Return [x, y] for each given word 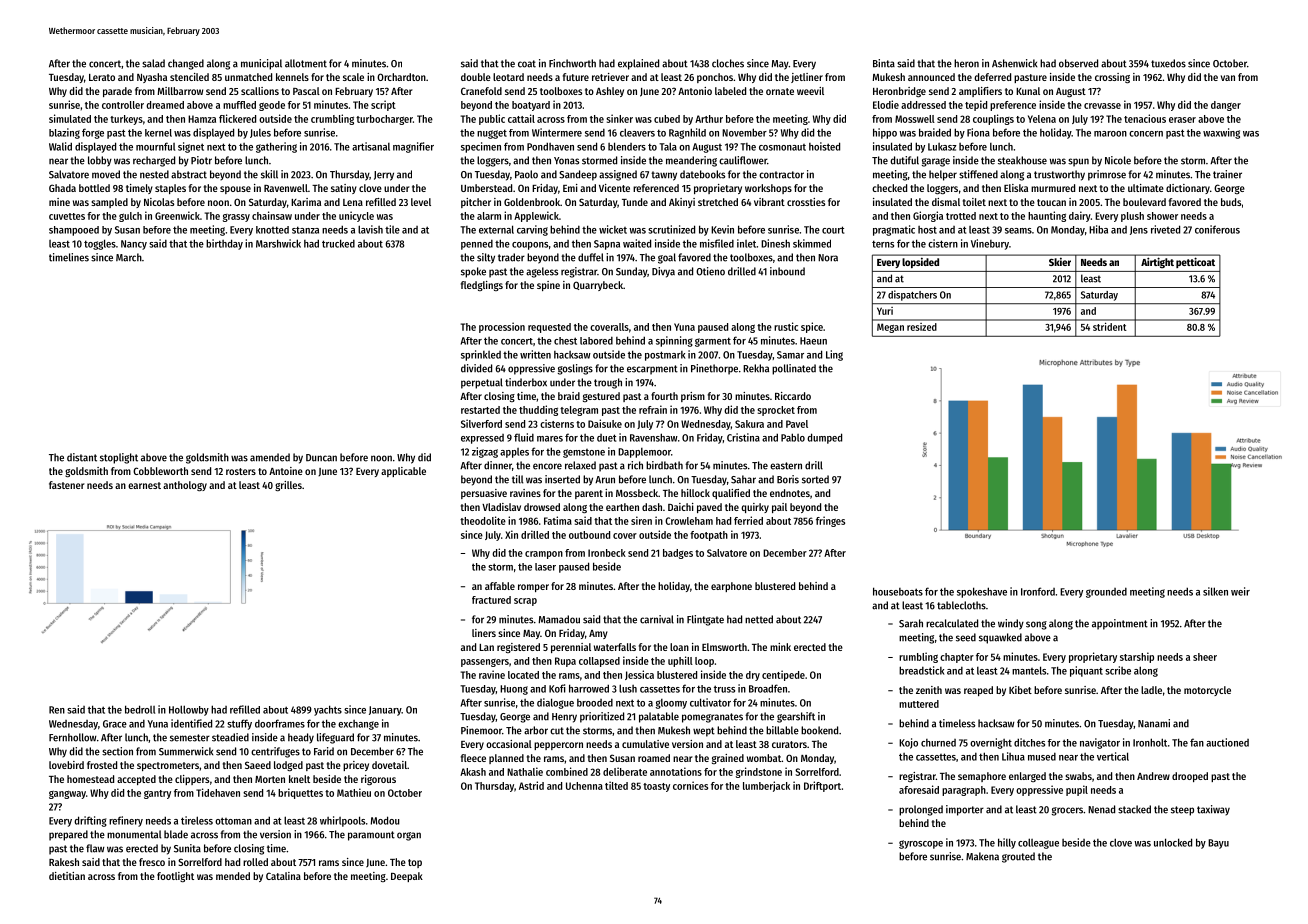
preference [1013, 106]
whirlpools [342, 821]
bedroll [140, 709]
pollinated [794, 369]
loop [704, 662]
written [535, 354]
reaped [978, 691]
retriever [610, 77]
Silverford [481, 423]
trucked [338, 243]
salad [153, 63]
